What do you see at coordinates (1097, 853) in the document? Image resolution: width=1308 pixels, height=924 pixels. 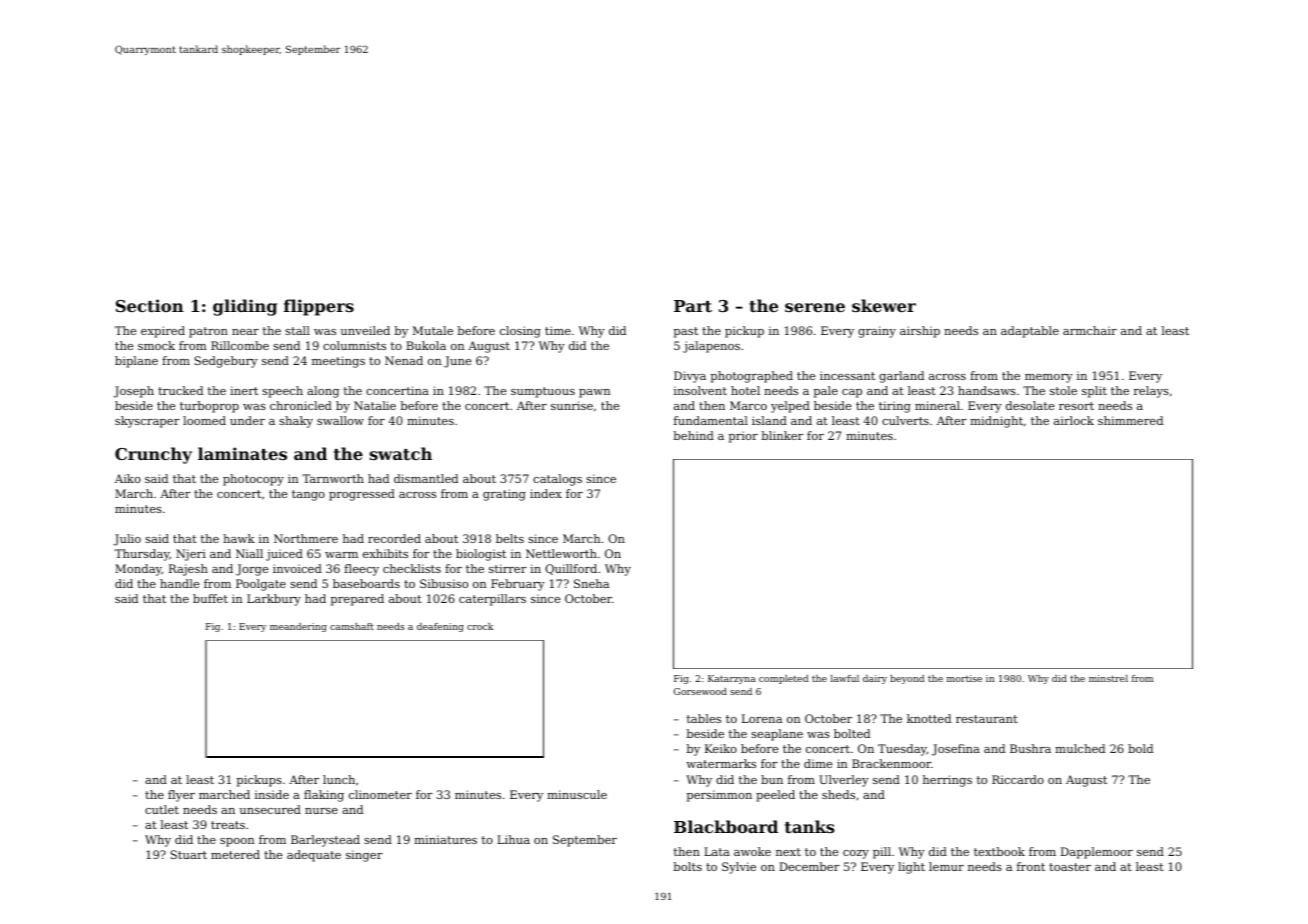 I see `Dapplemoor` at bounding box center [1097, 853].
